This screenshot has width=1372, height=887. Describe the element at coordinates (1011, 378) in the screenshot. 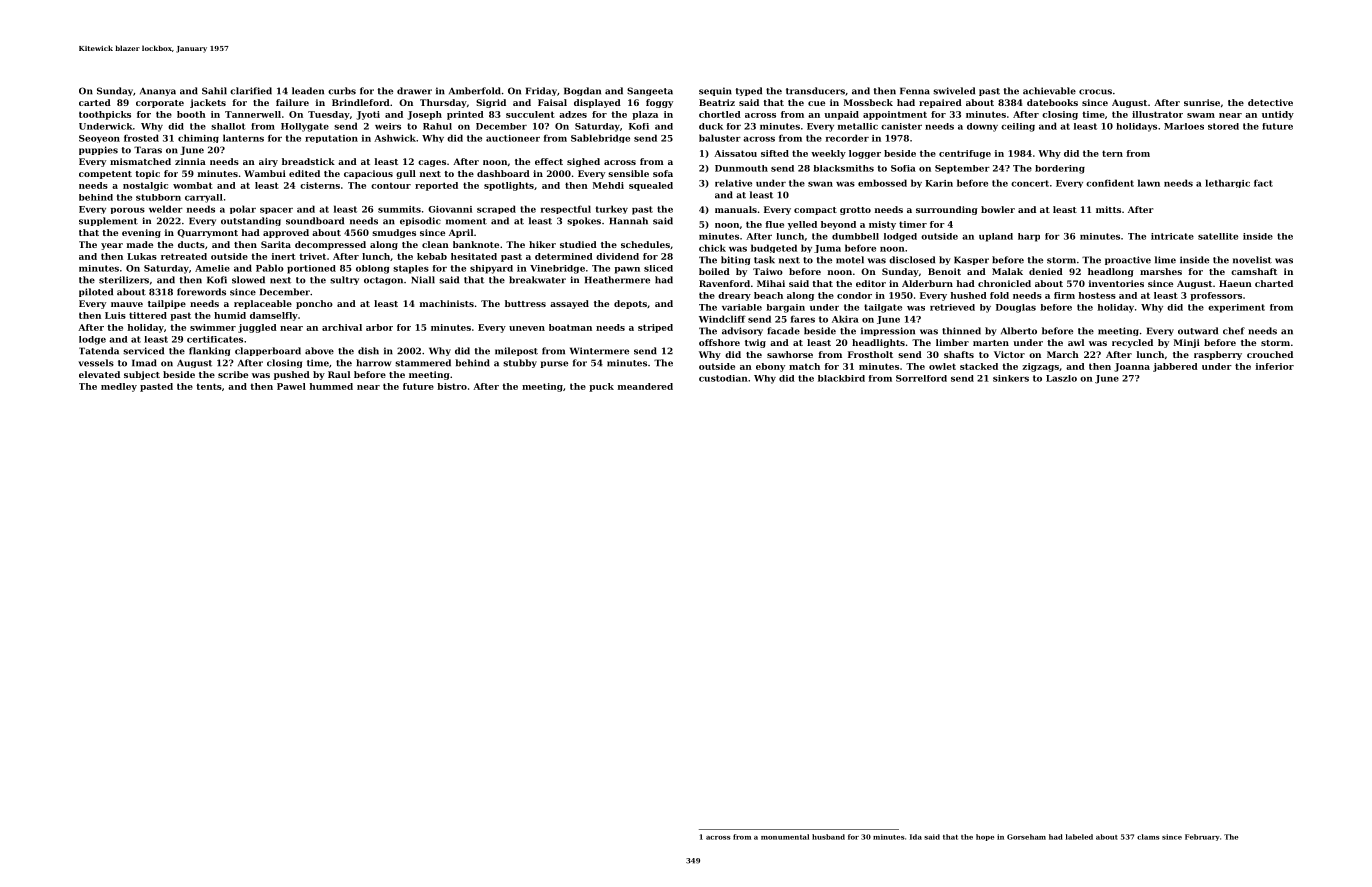

I see `sinkers` at that location.
